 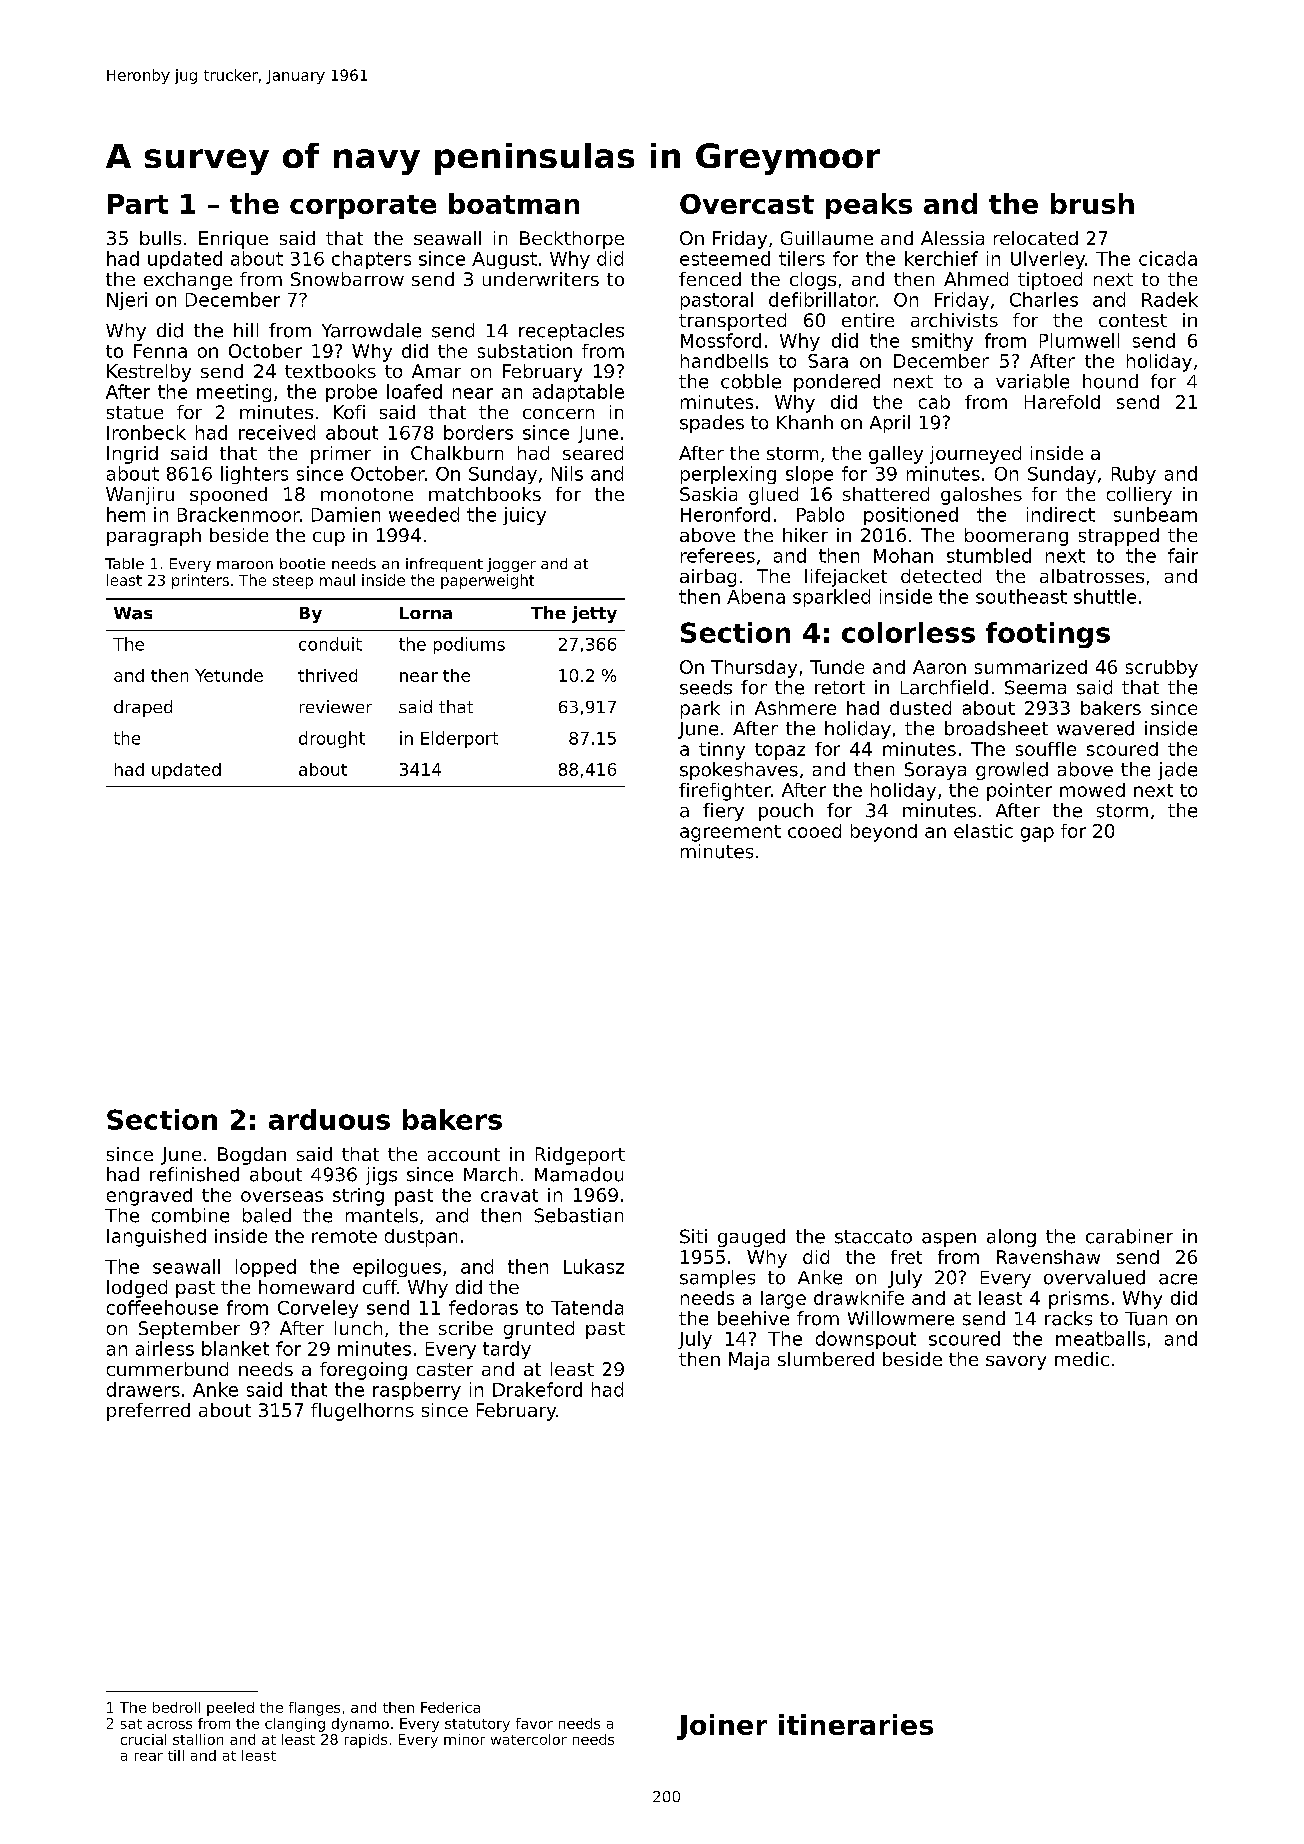 What do you see at coordinates (363, 207) in the image?
I see `corporate` at bounding box center [363, 207].
